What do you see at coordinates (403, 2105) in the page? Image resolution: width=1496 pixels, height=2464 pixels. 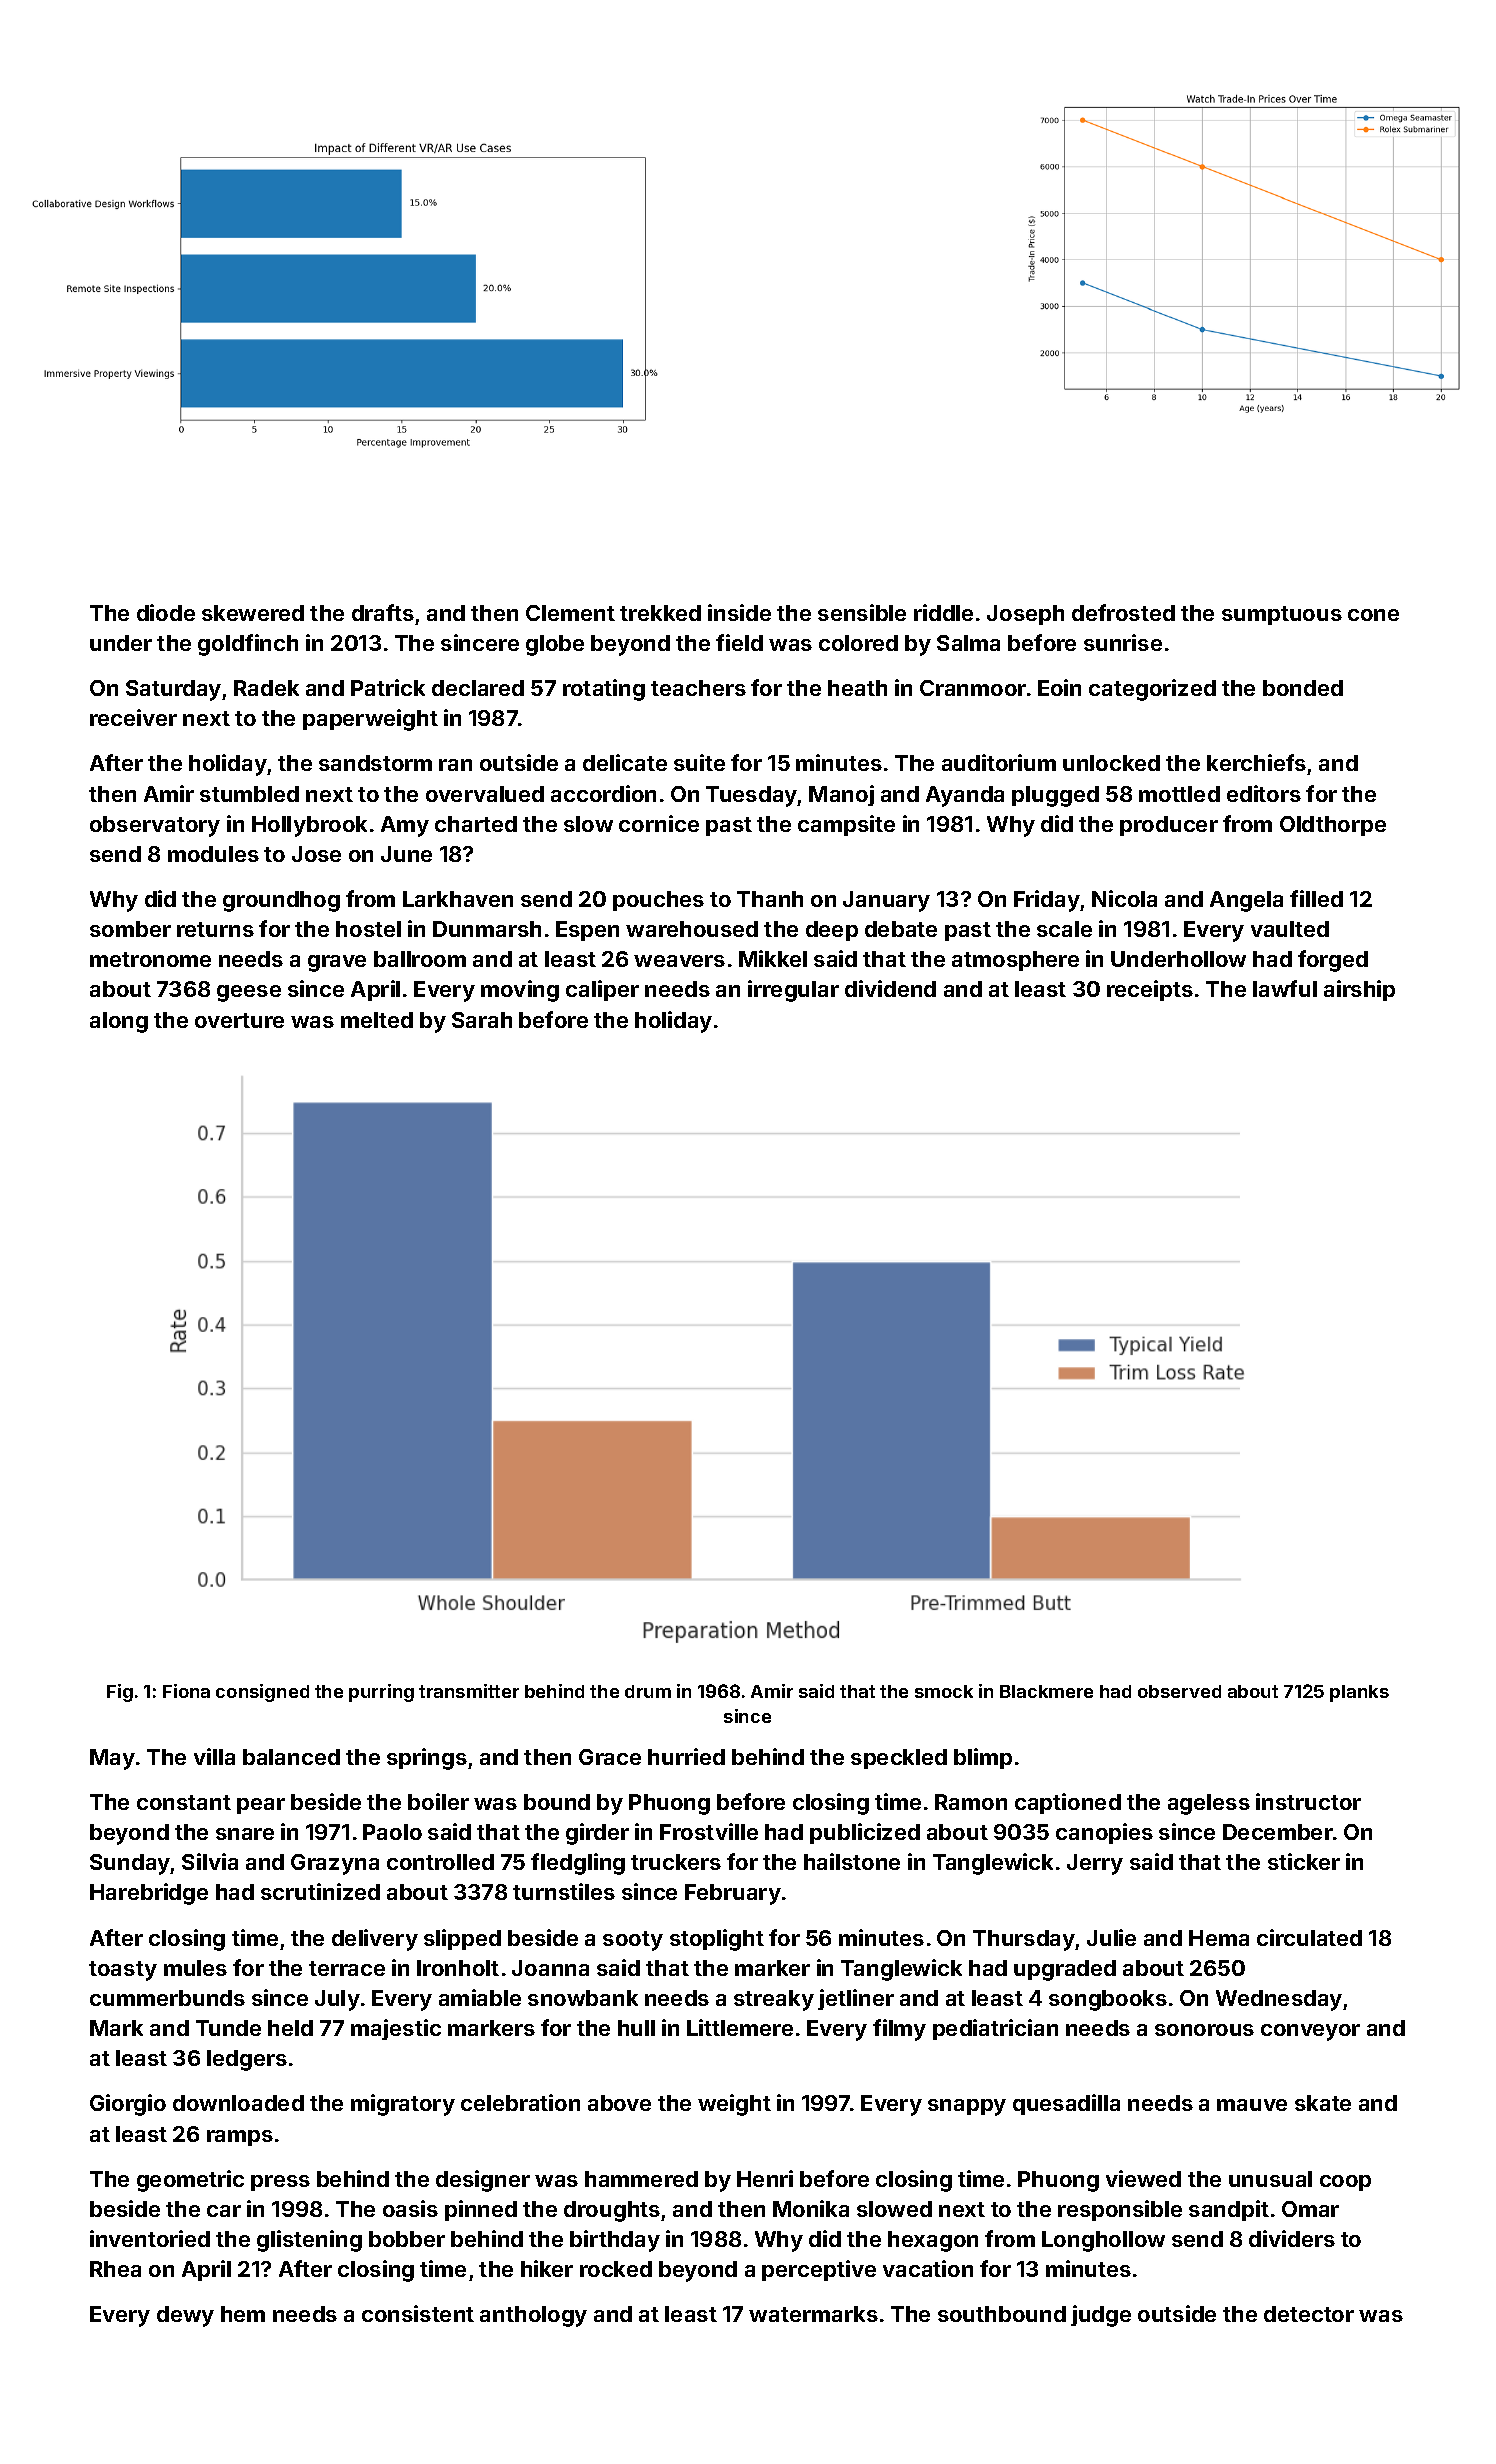 I see `migratory` at bounding box center [403, 2105].
